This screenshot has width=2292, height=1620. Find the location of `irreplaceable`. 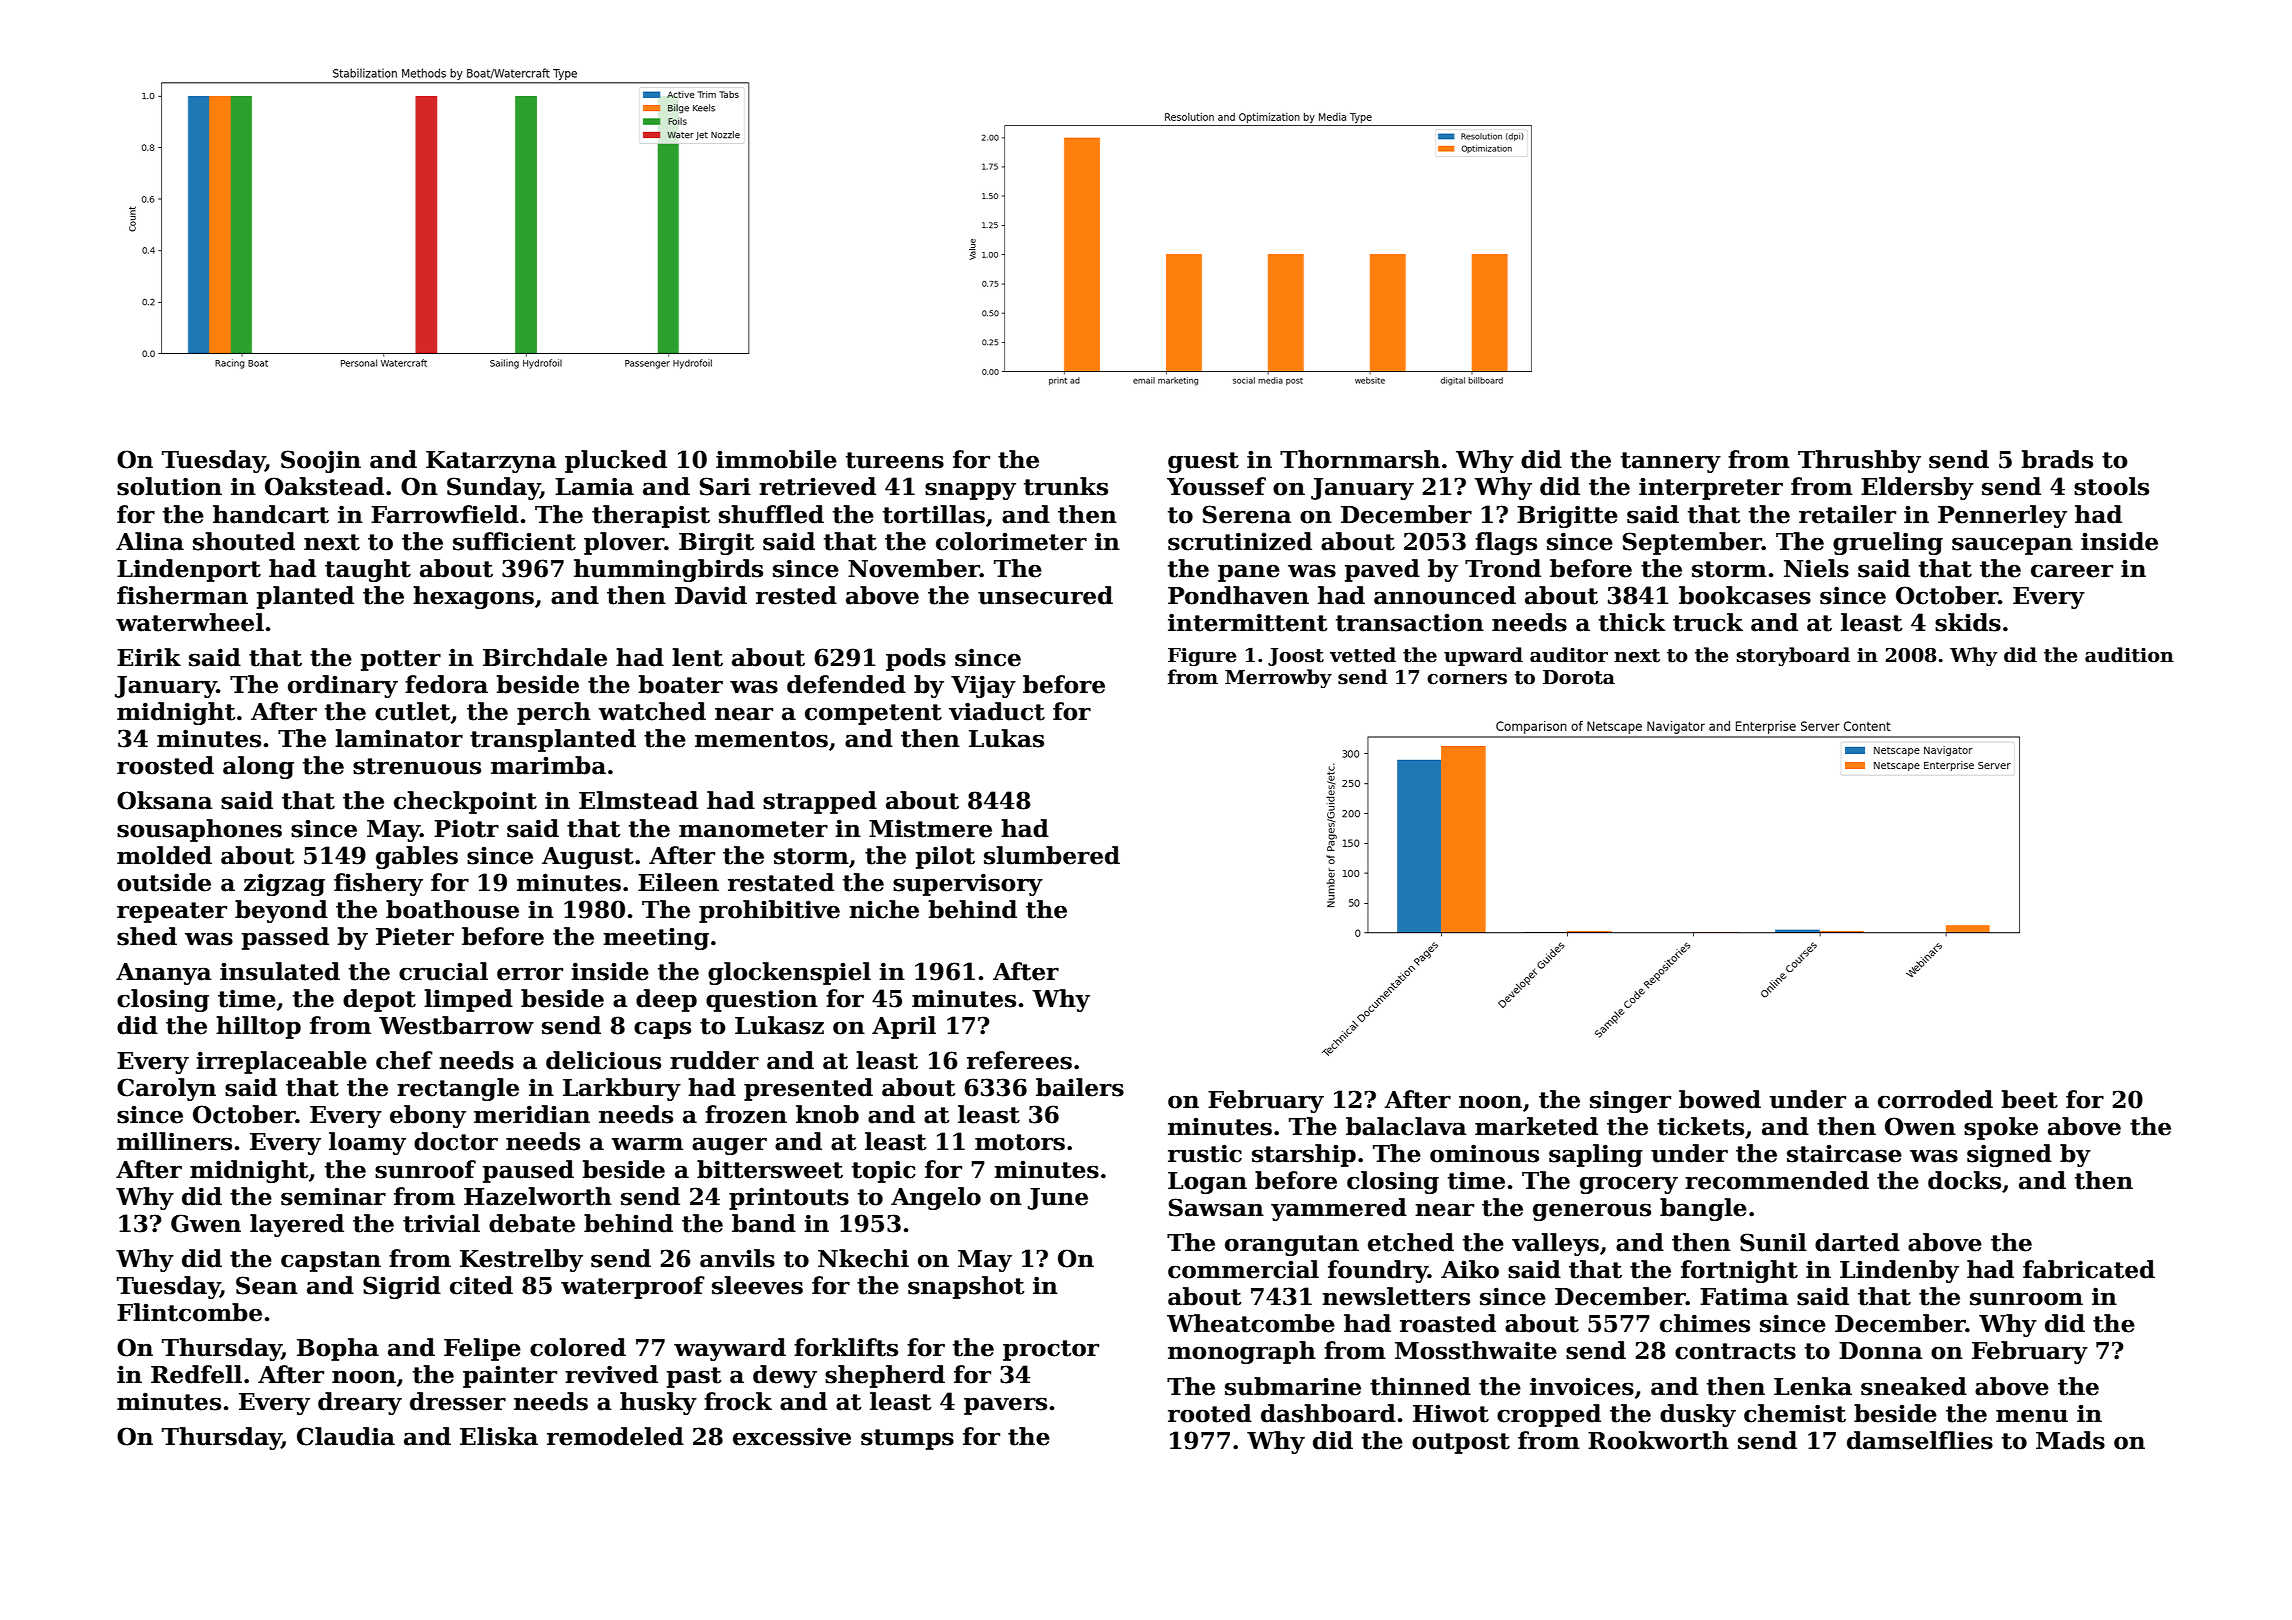

irreplaceable is located at coordinates (281, 1062).
